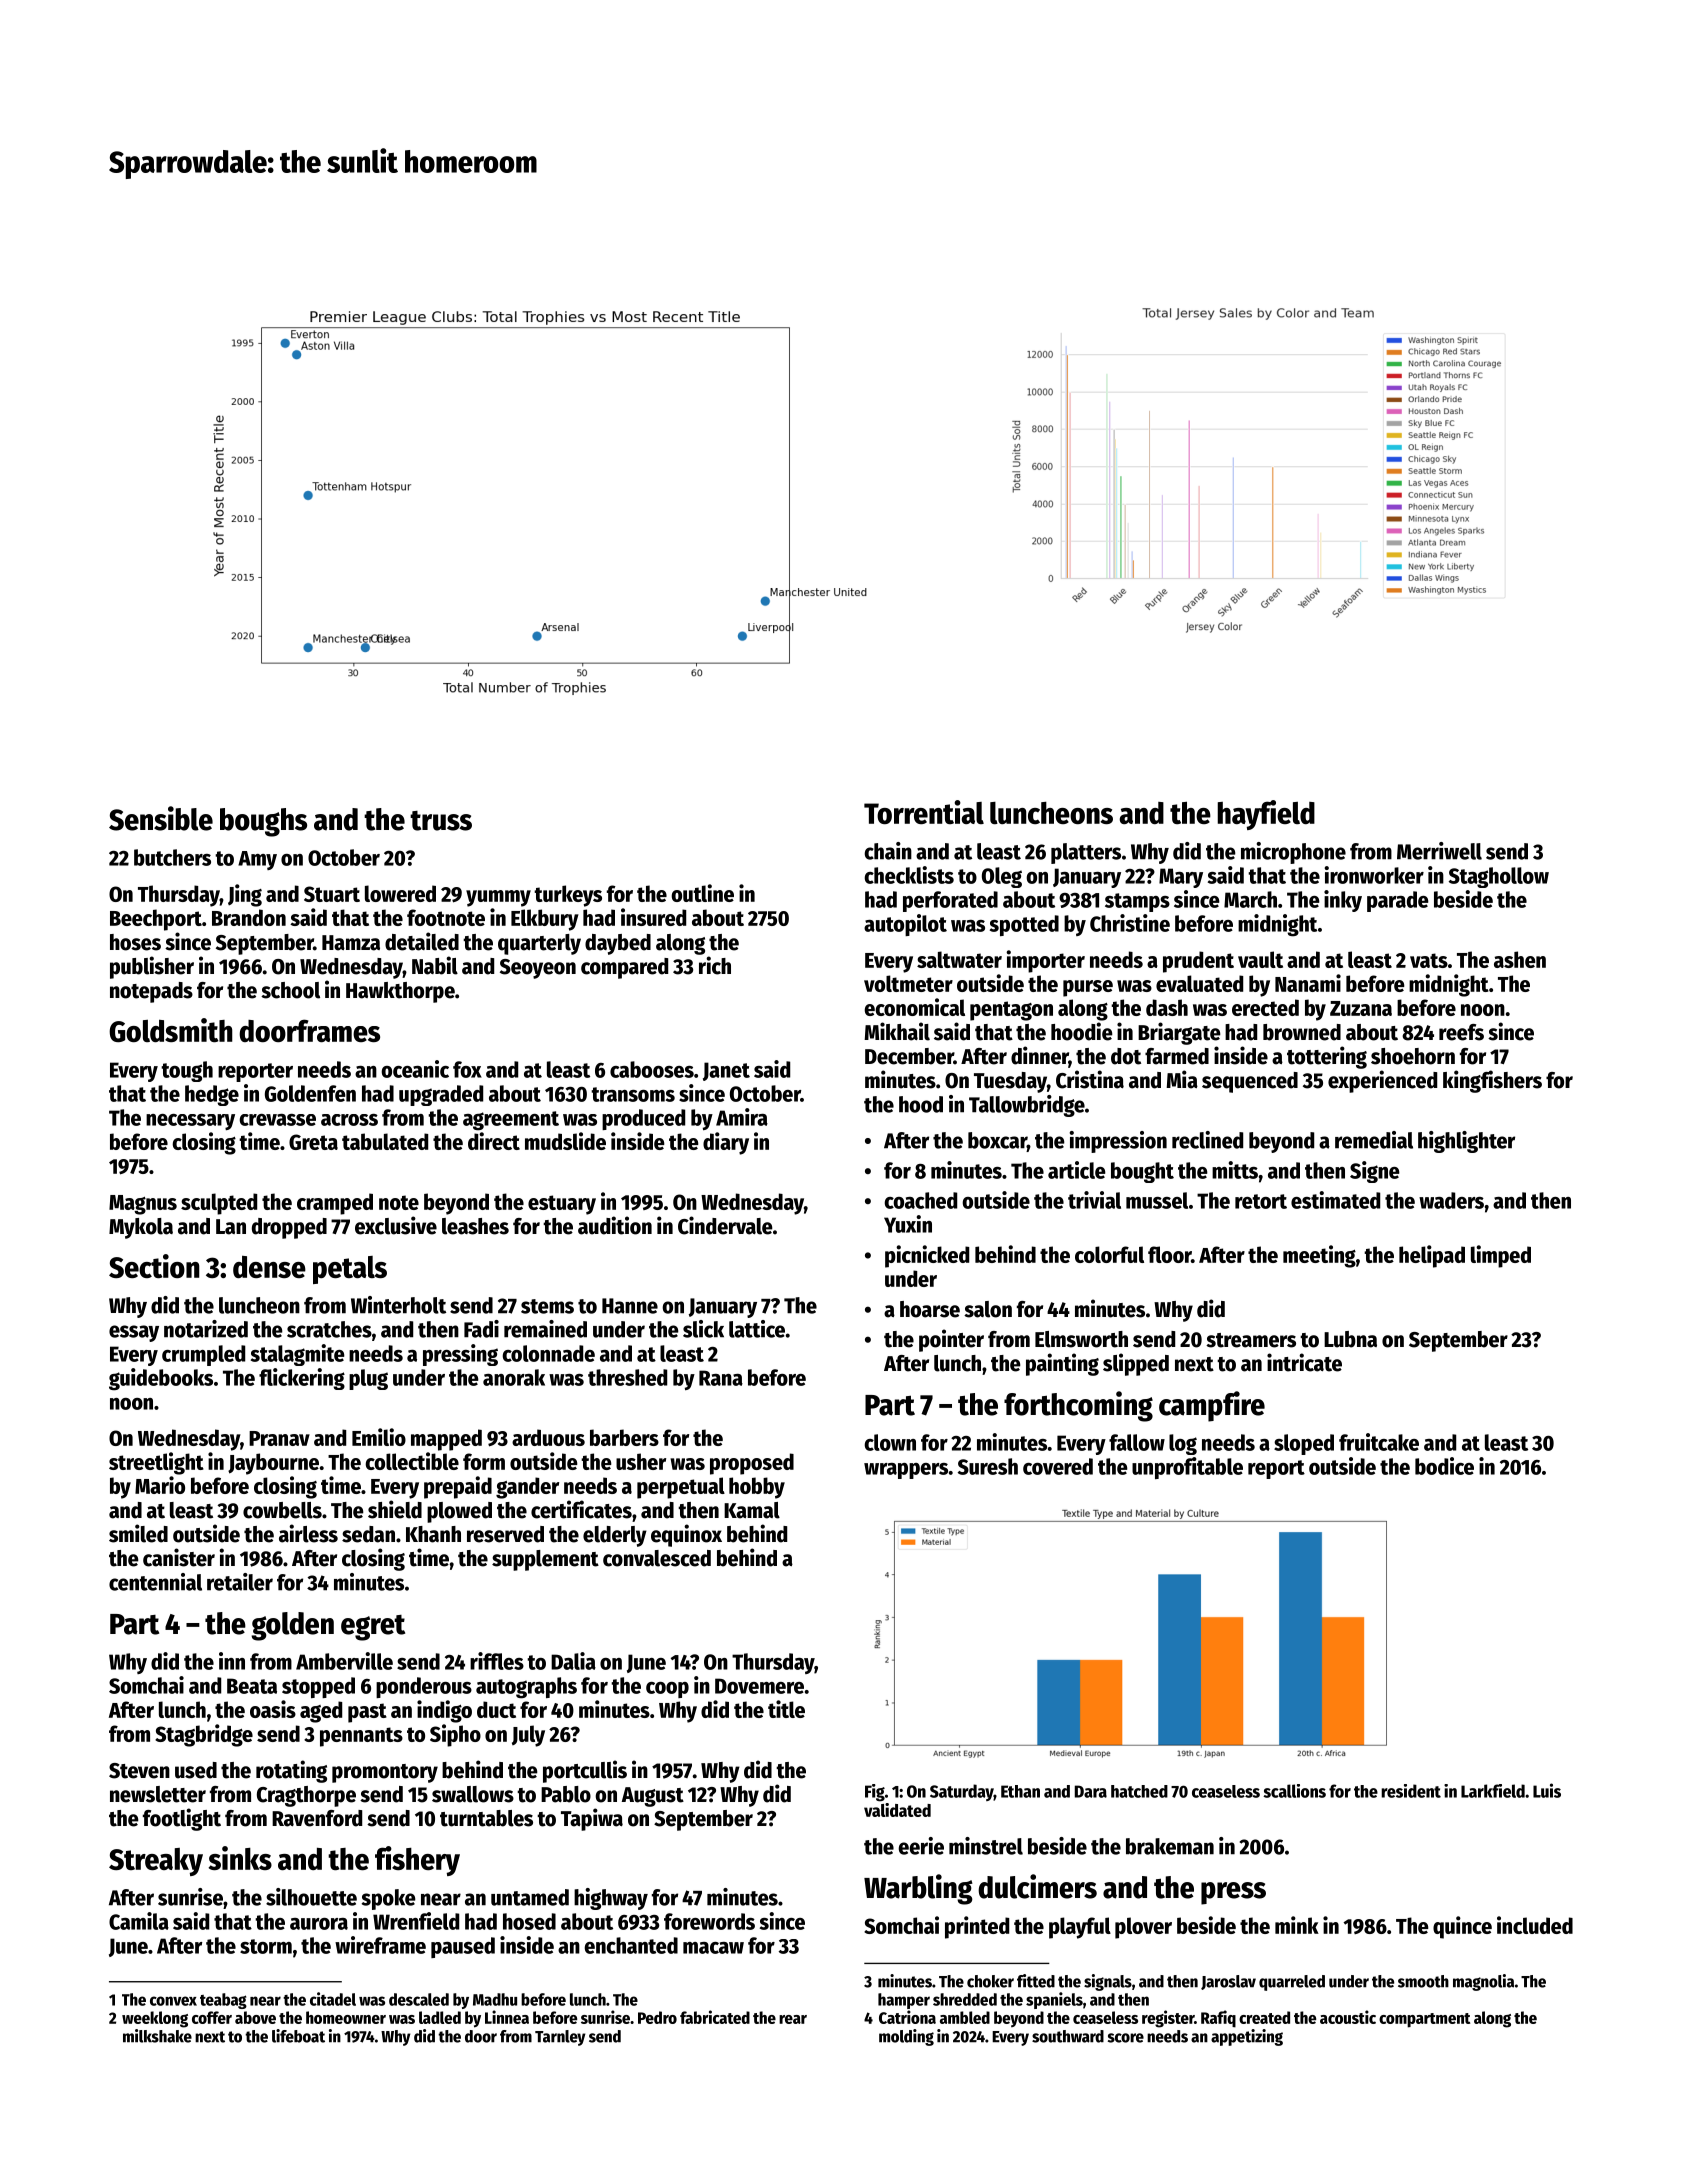 Image resolution: width=1683 pixels, height=2178 pixels. Describe the element at coordinates (1501, 1256) in the document. I see `limped` at that location.
